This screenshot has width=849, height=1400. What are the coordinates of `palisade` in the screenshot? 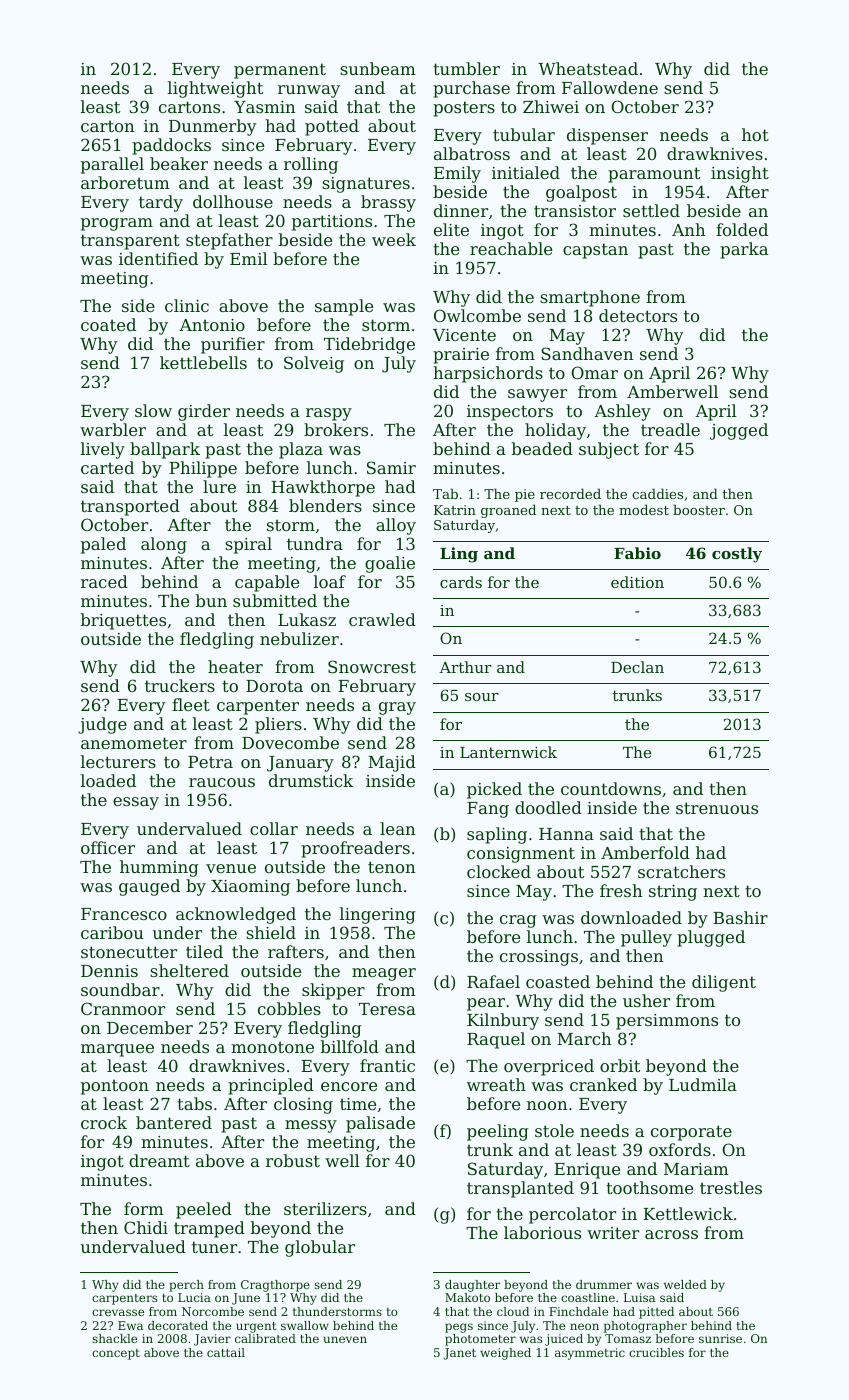 It's located at (380, 1124).
